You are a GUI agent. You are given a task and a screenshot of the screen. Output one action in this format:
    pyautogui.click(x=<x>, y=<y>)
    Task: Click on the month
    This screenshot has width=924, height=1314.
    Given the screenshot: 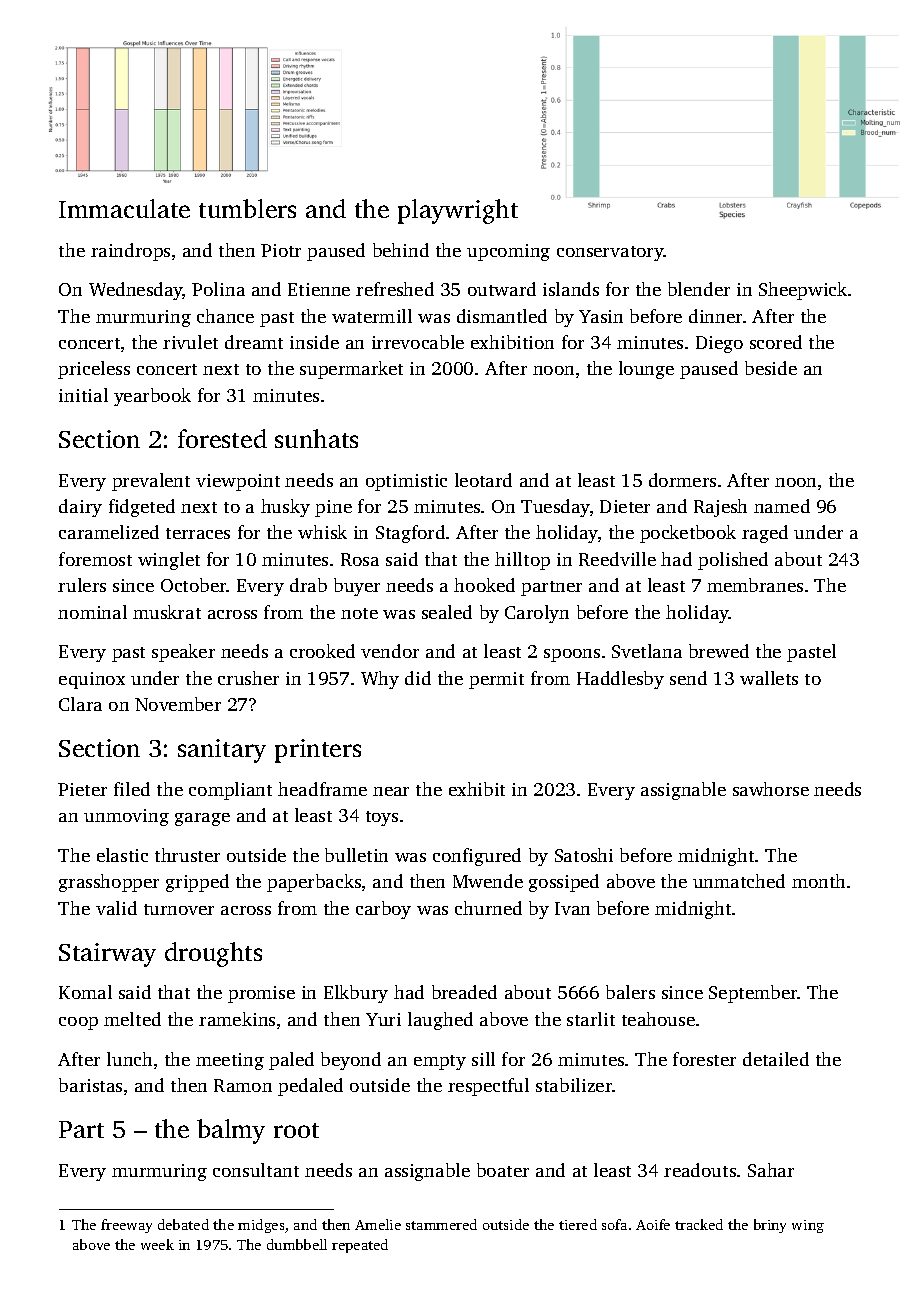 What is the action you would take?
    pyautogui.click(x=818, y=881)
